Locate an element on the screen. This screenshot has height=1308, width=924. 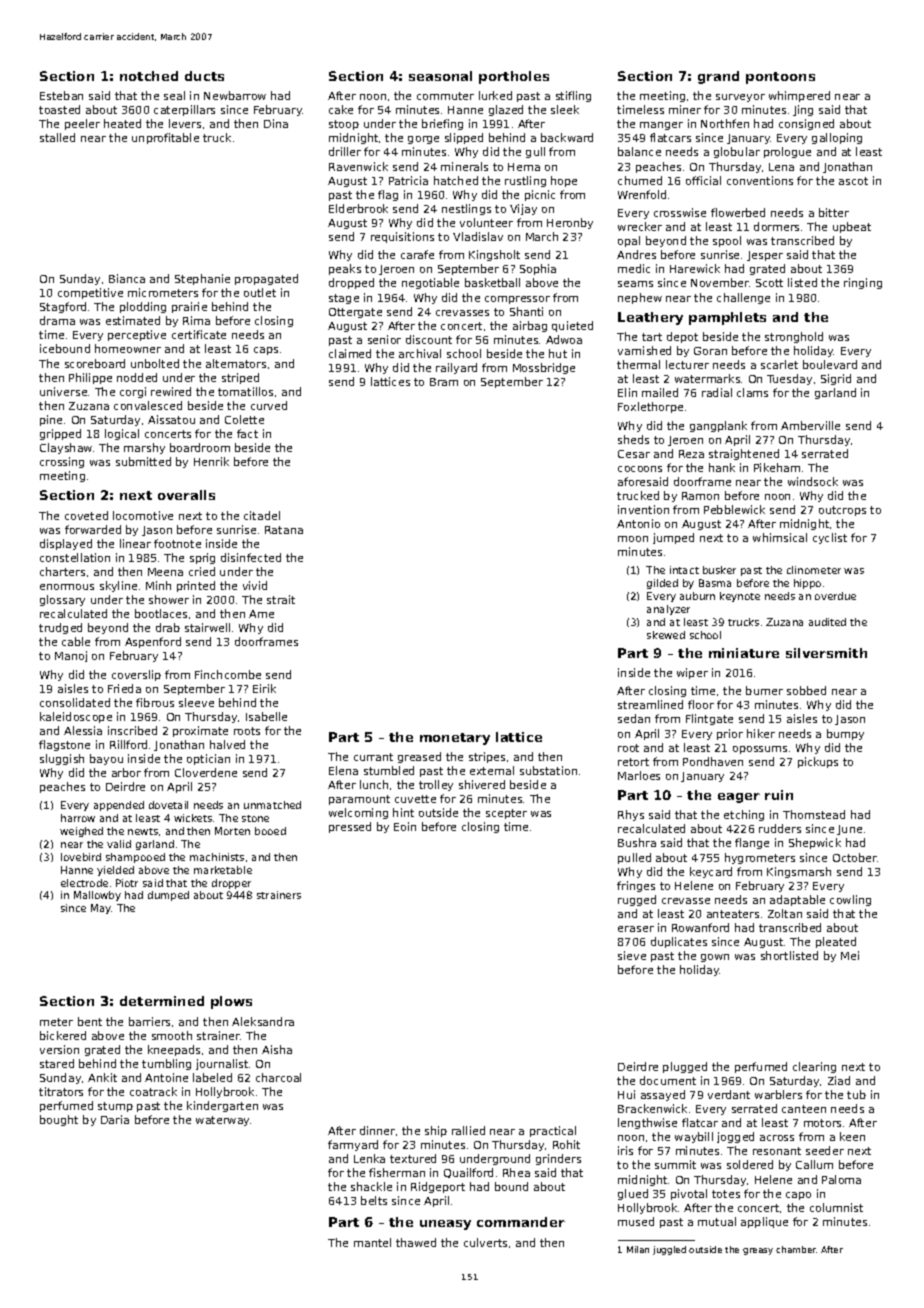
busker is located at coordinates (719, 570).
